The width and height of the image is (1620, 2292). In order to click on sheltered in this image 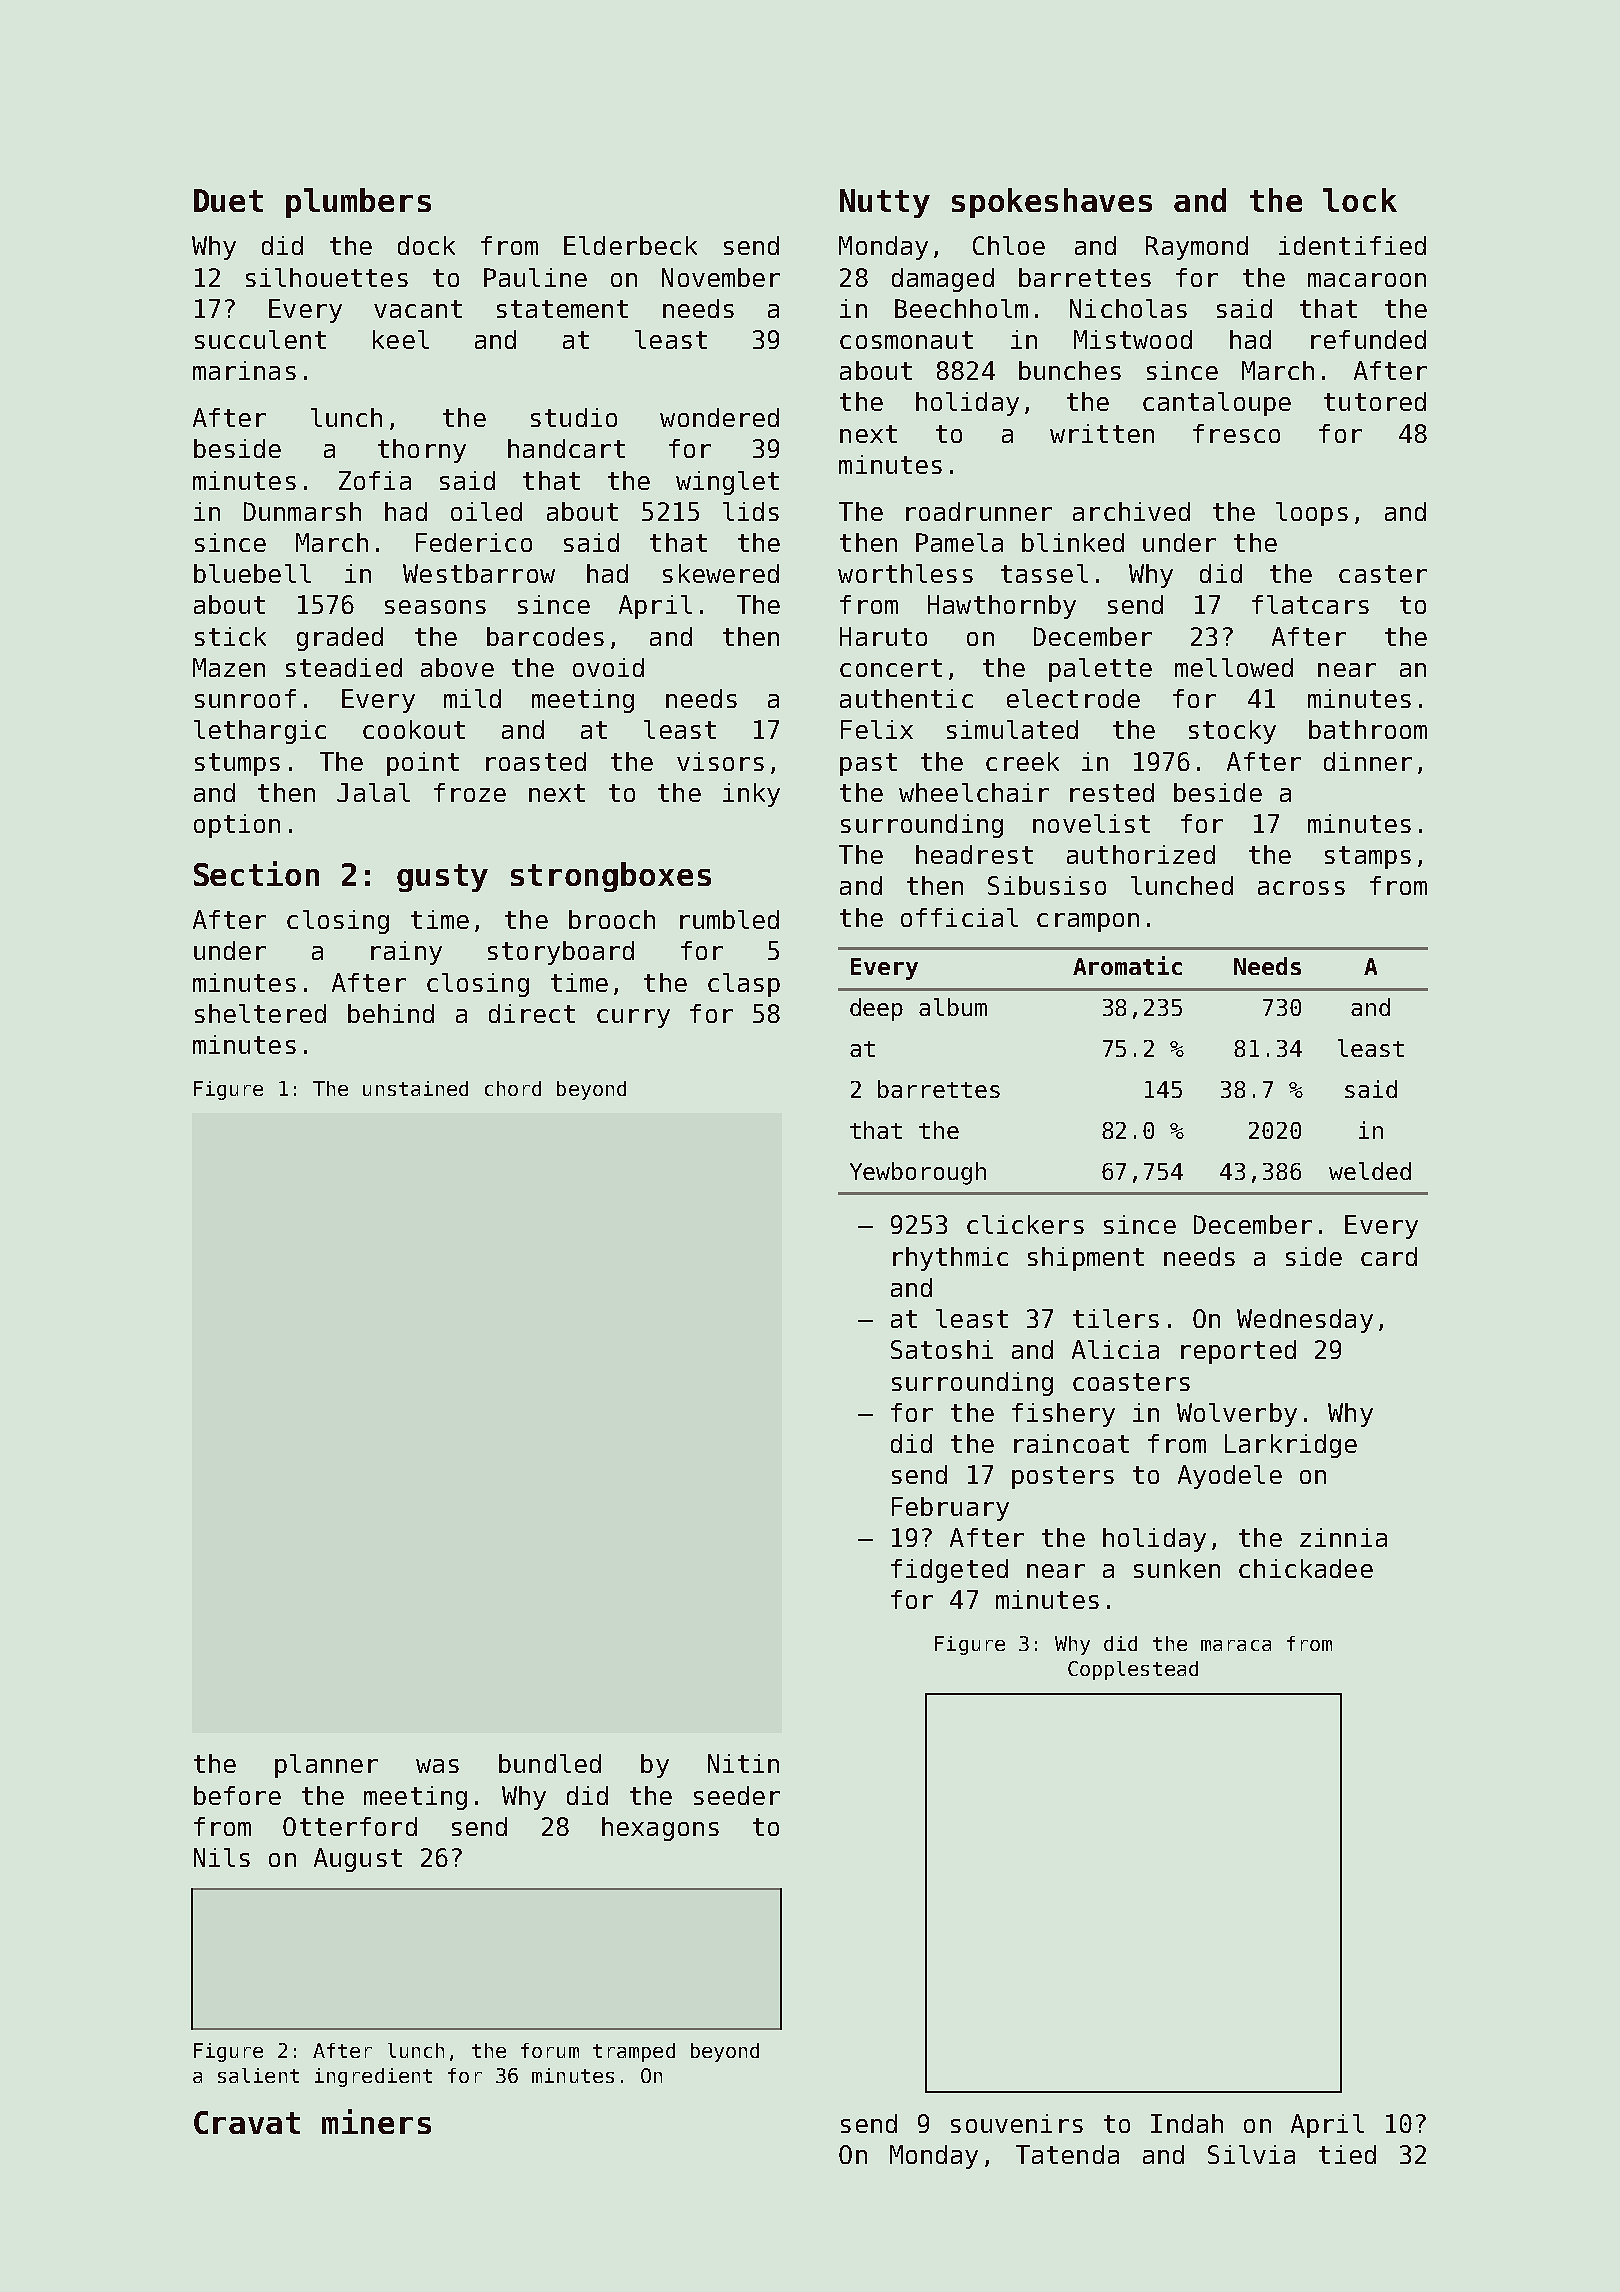, I will do `click(260, 1013)`.
